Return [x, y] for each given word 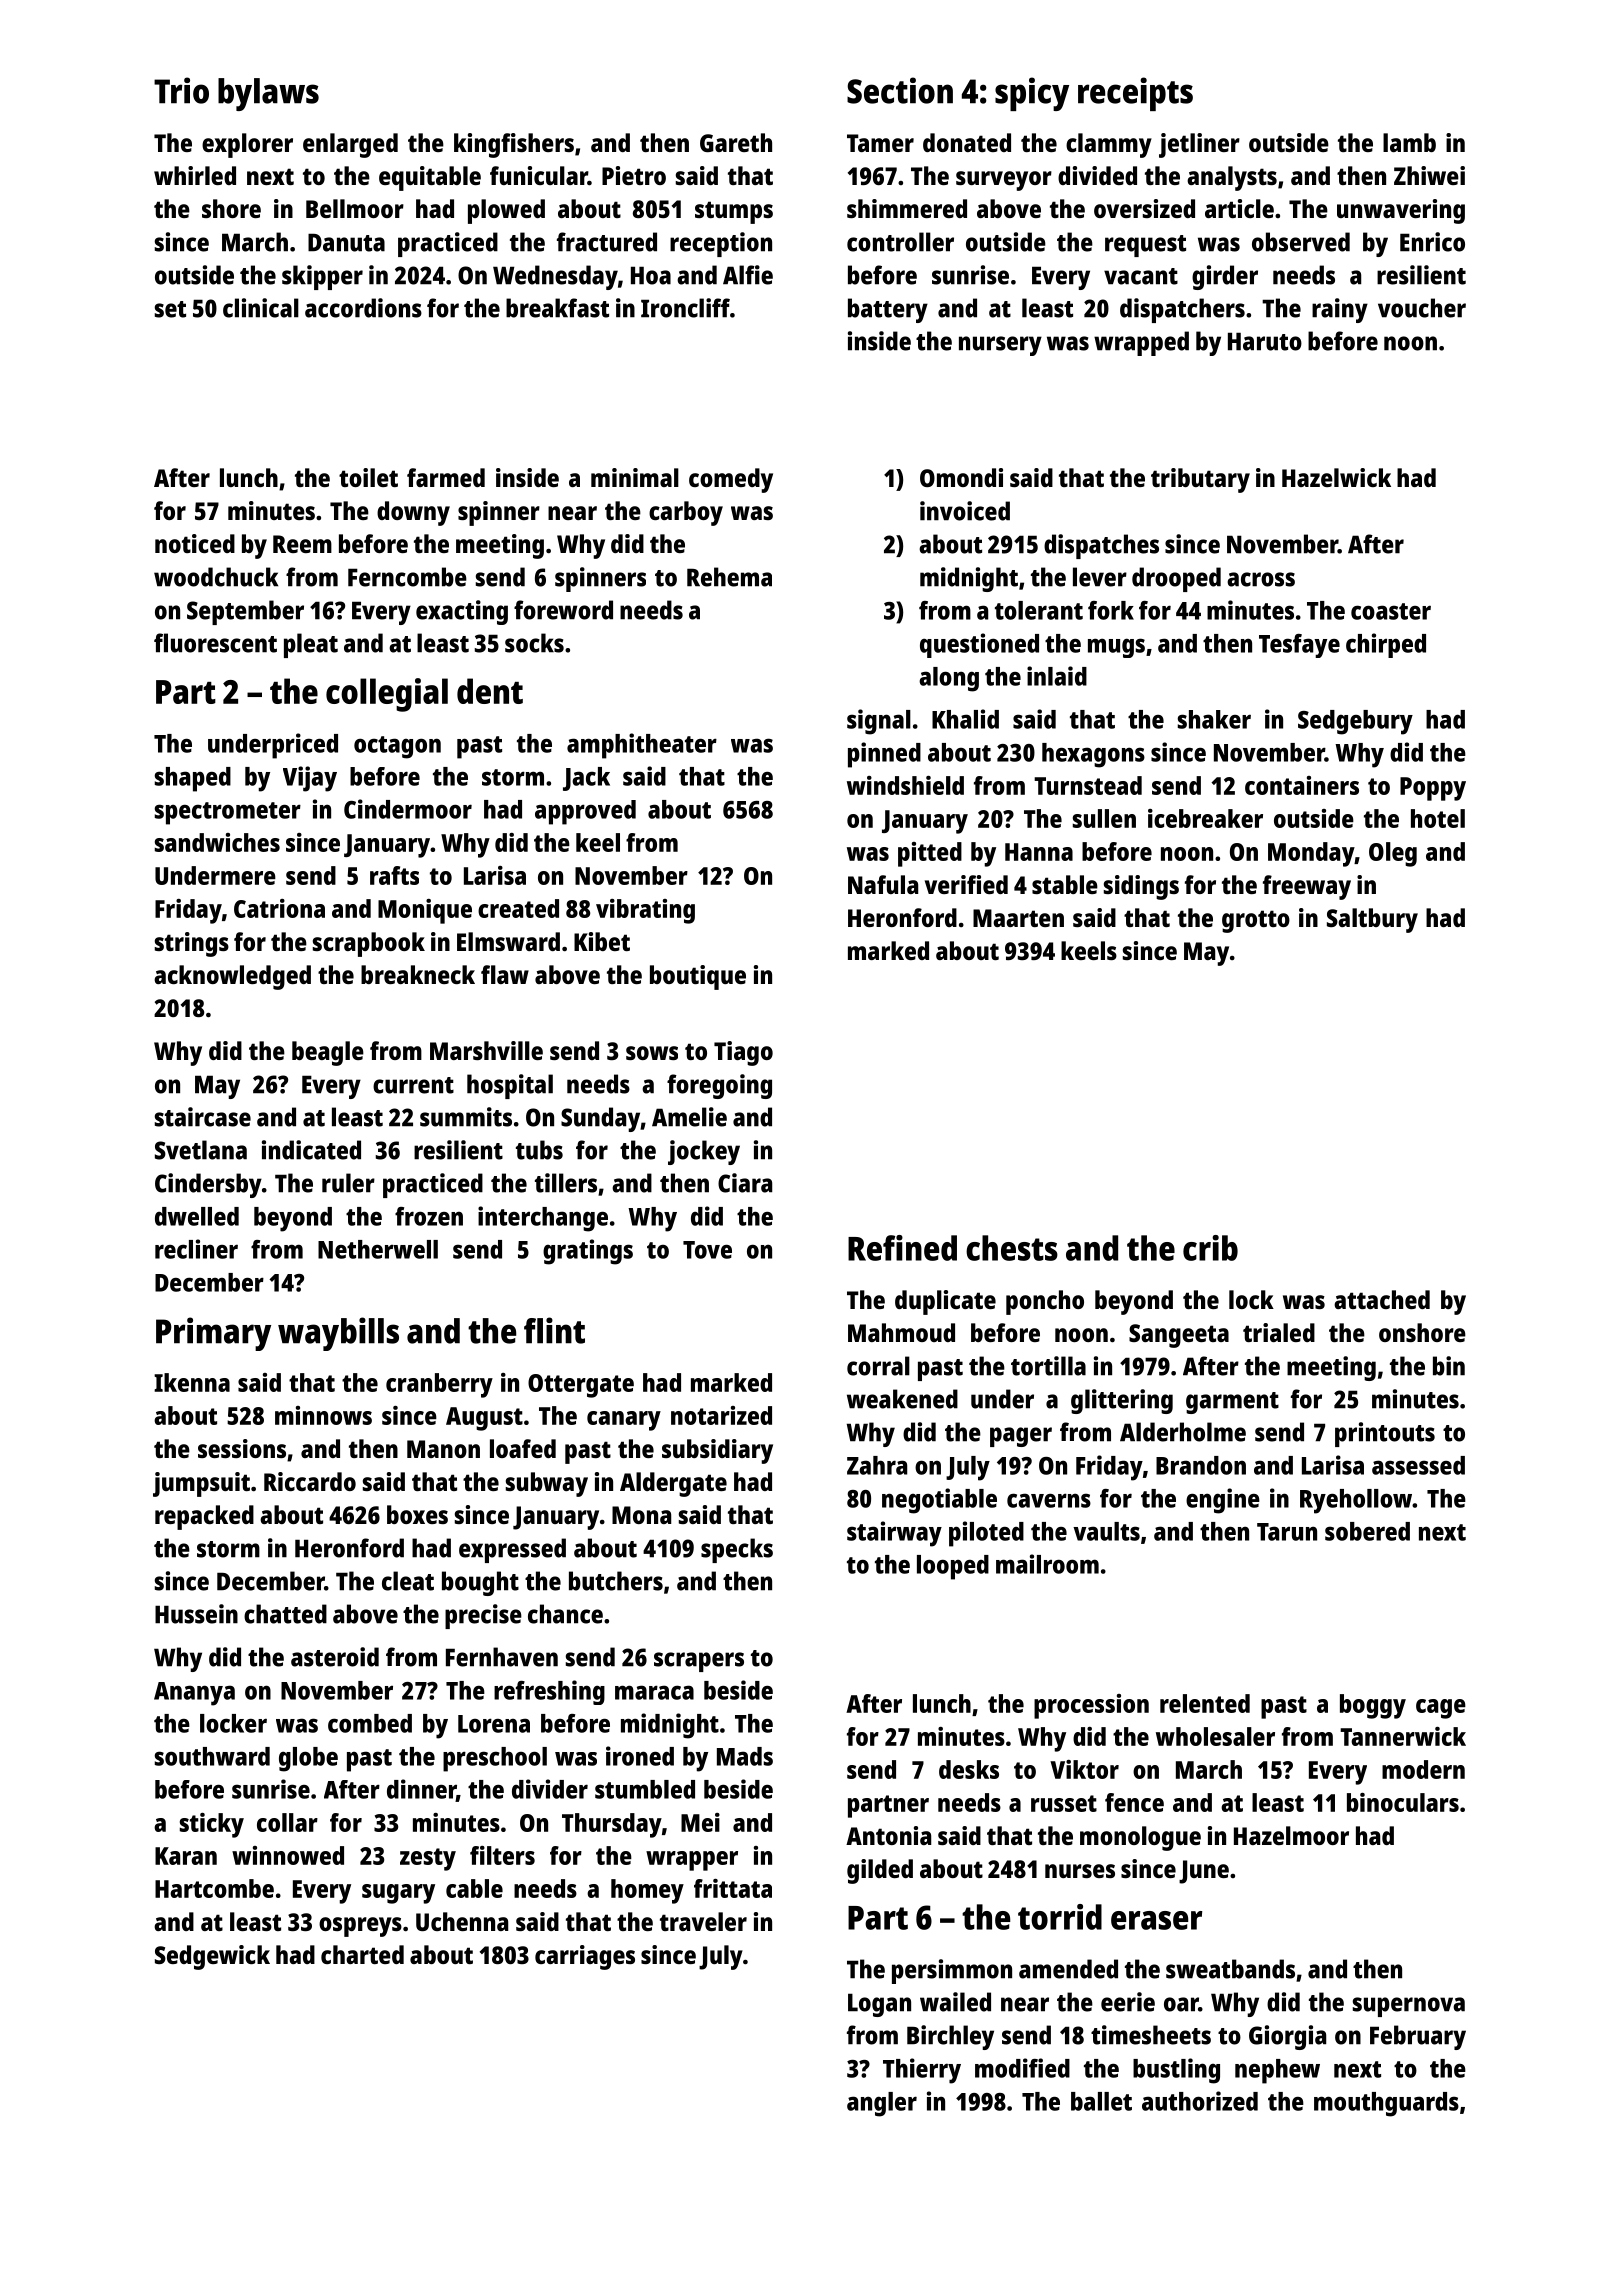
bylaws [268, 94]
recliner [196, 1249]
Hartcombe [214, 1888]
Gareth [736, 142]
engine [1223, 1501]
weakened [902, 1399]
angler [882, 2104]
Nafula [883, 884]
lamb [1409, 142]
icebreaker [1205, 818]
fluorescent [215, 643]
